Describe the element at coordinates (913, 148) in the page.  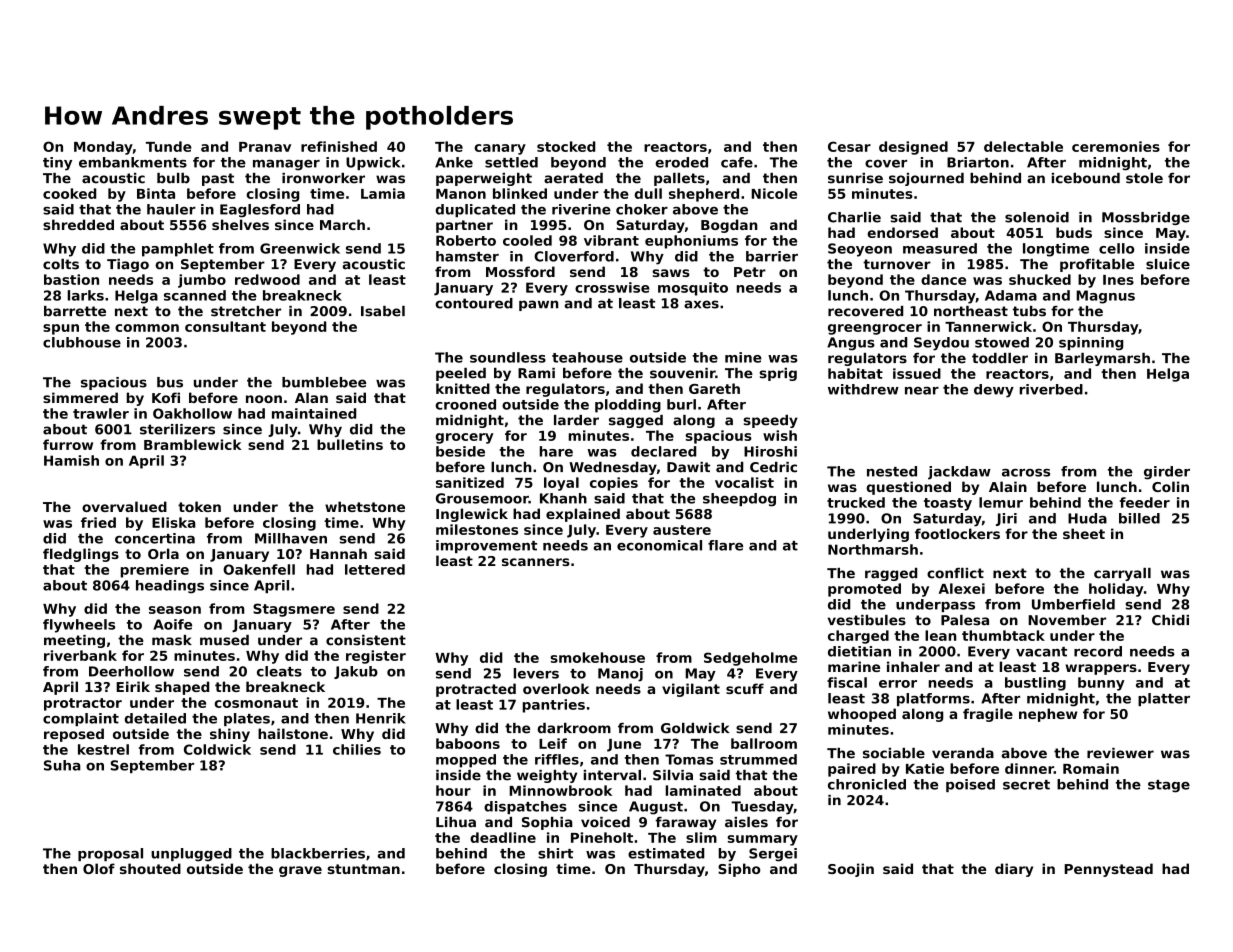
I see `designed` at that location.
